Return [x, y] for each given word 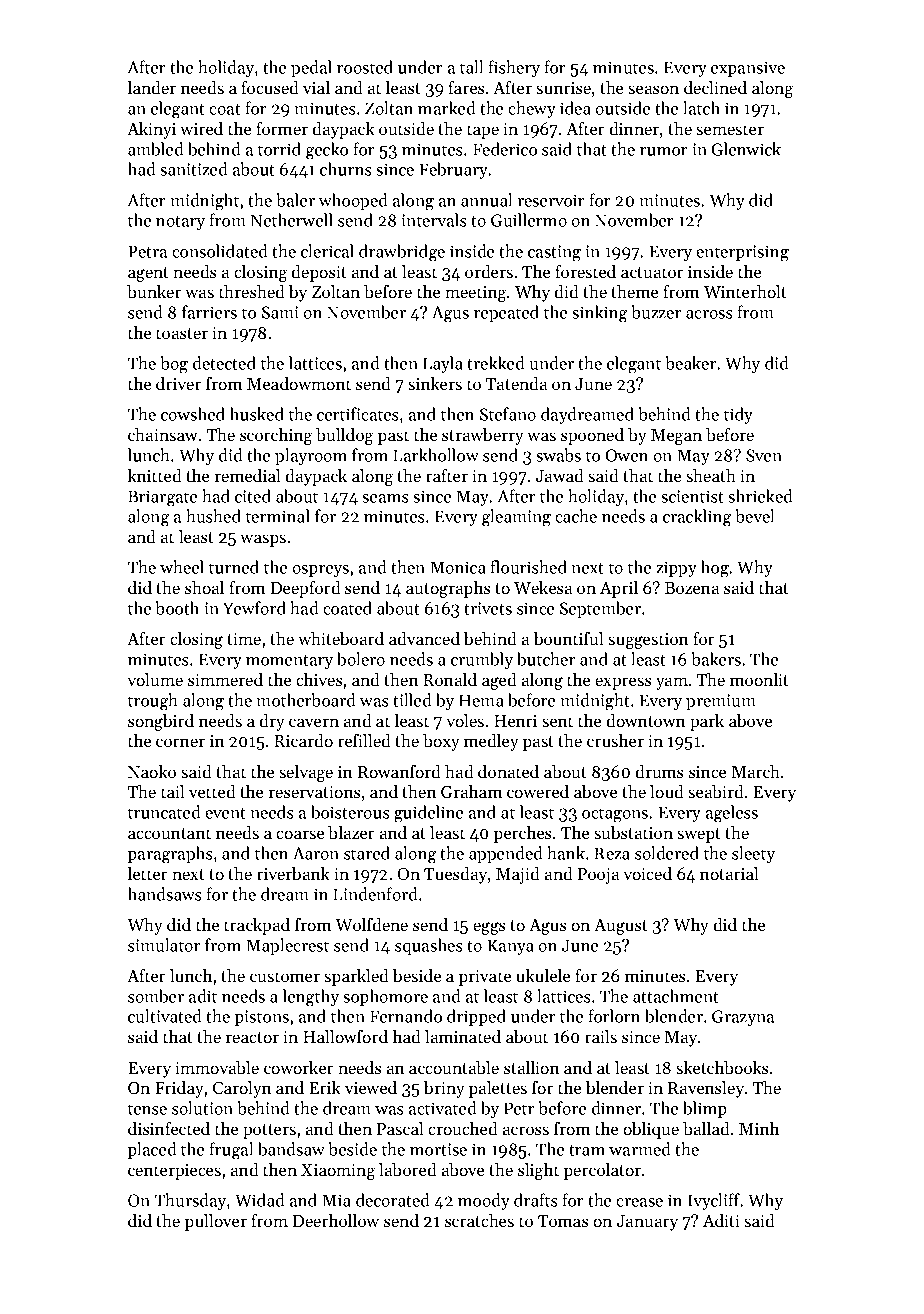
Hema [481, 700]
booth [177, 608]
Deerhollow [336, 1220]
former [282, 128]
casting [554, 253]
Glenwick [746, 149]
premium [721, 702]
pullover [216, 1222]
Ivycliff [714, 1201]
